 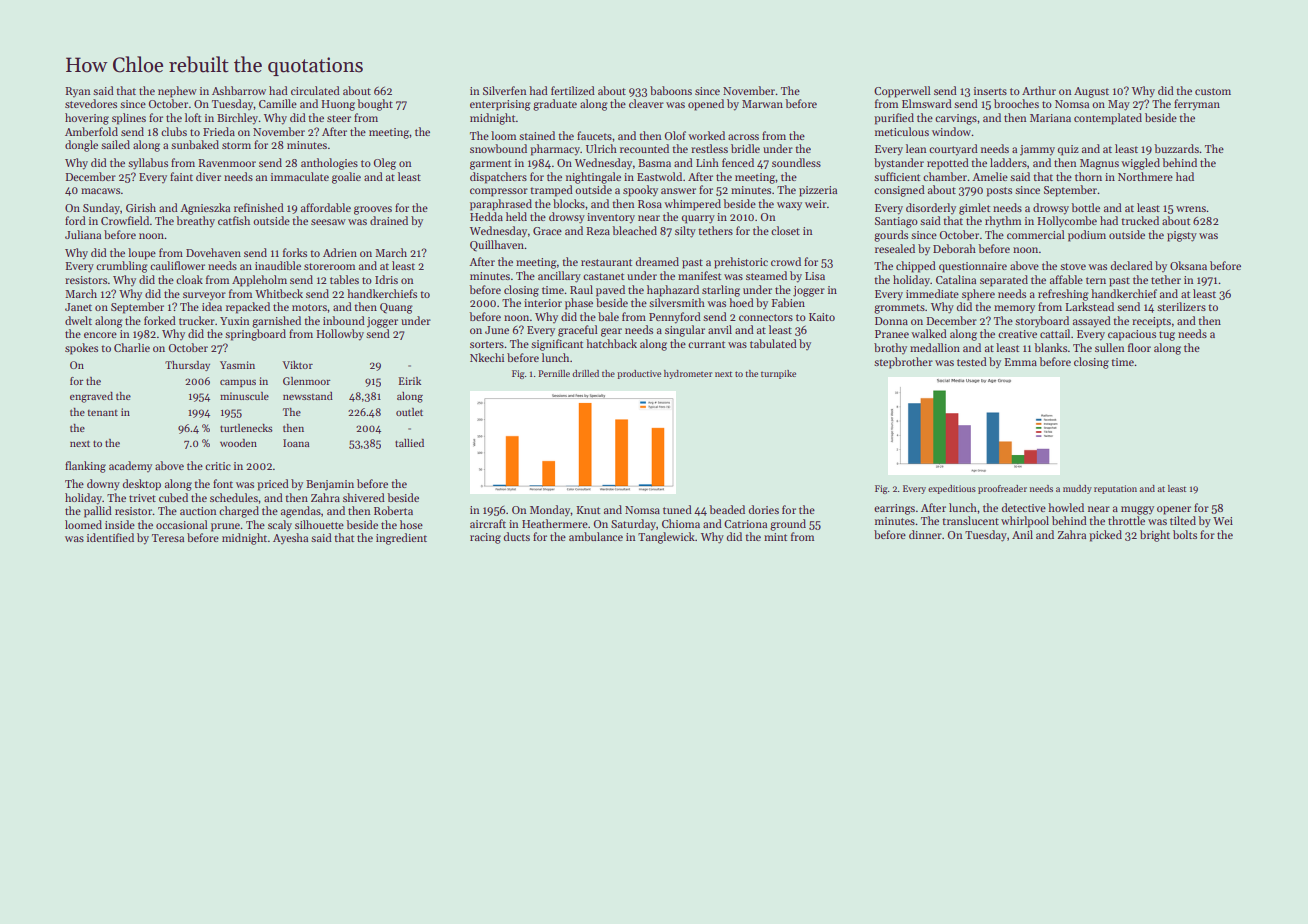 I want to click on waxy, so click(x=789, y=206).
